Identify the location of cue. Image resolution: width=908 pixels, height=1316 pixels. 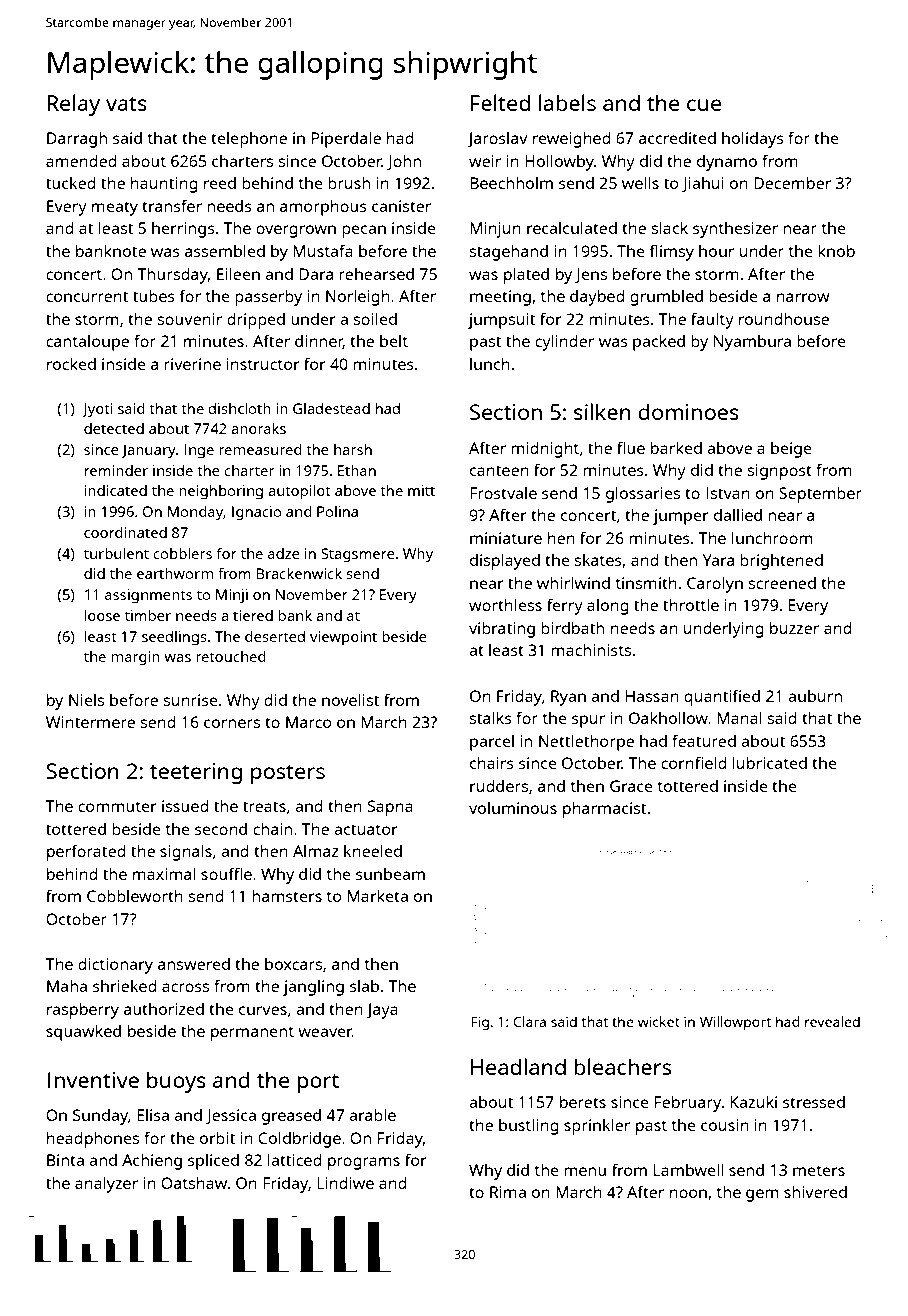
(704, 105).
